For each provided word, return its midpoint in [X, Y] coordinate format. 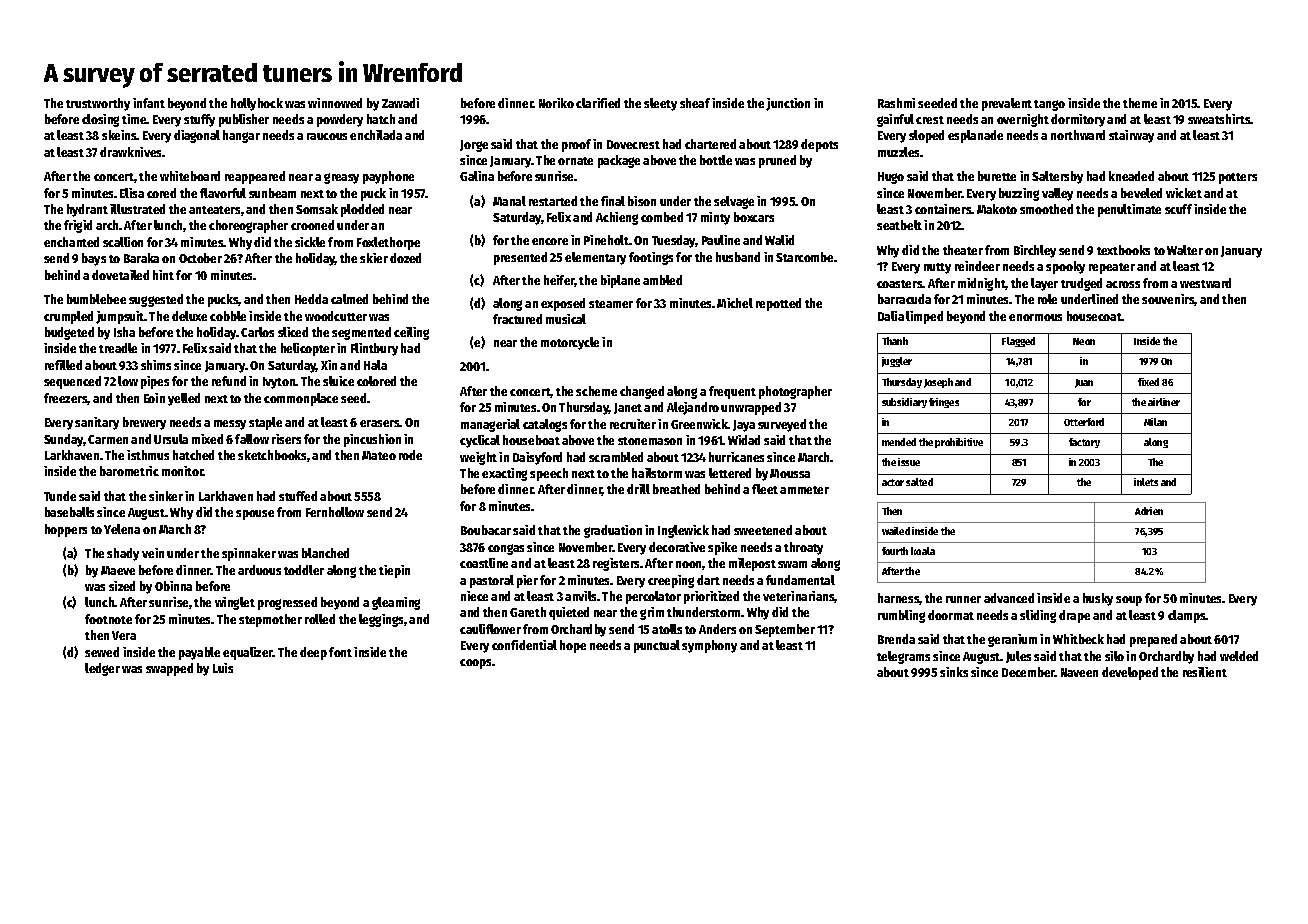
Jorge [474, 146]
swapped [169, 669]
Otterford [1084, 422]
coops [476, 664]
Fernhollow [335, 512]
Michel [735, 303]
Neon [1084, 341]
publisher [244, 120]
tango [1049, 105]
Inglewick [683, 531]
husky [1098, 599]
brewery [144, 423]
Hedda [311, 299]
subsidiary [904, 403]
